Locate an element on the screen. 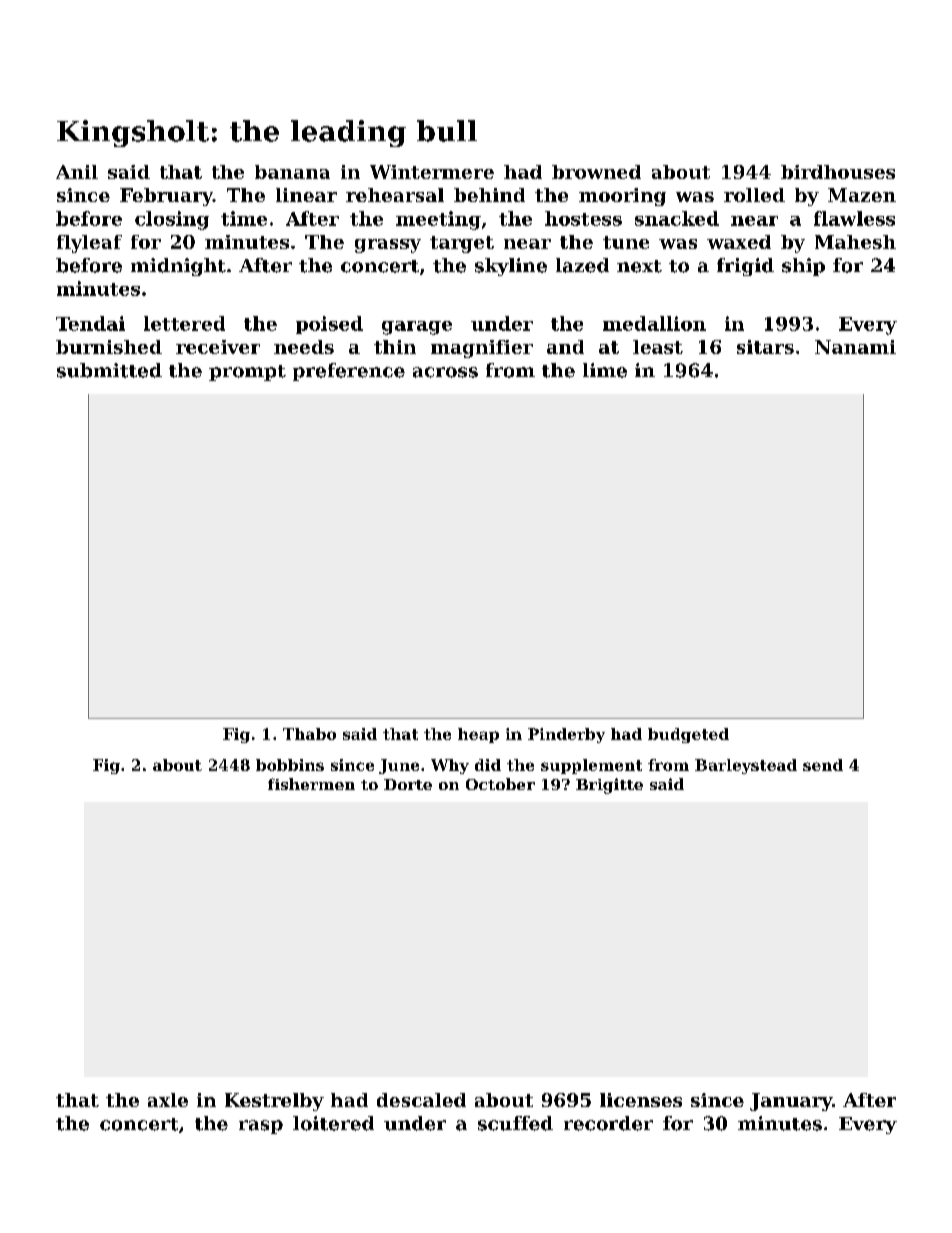 The image size is (952, 1233). Thabo is located at coordinates (309, 734).
